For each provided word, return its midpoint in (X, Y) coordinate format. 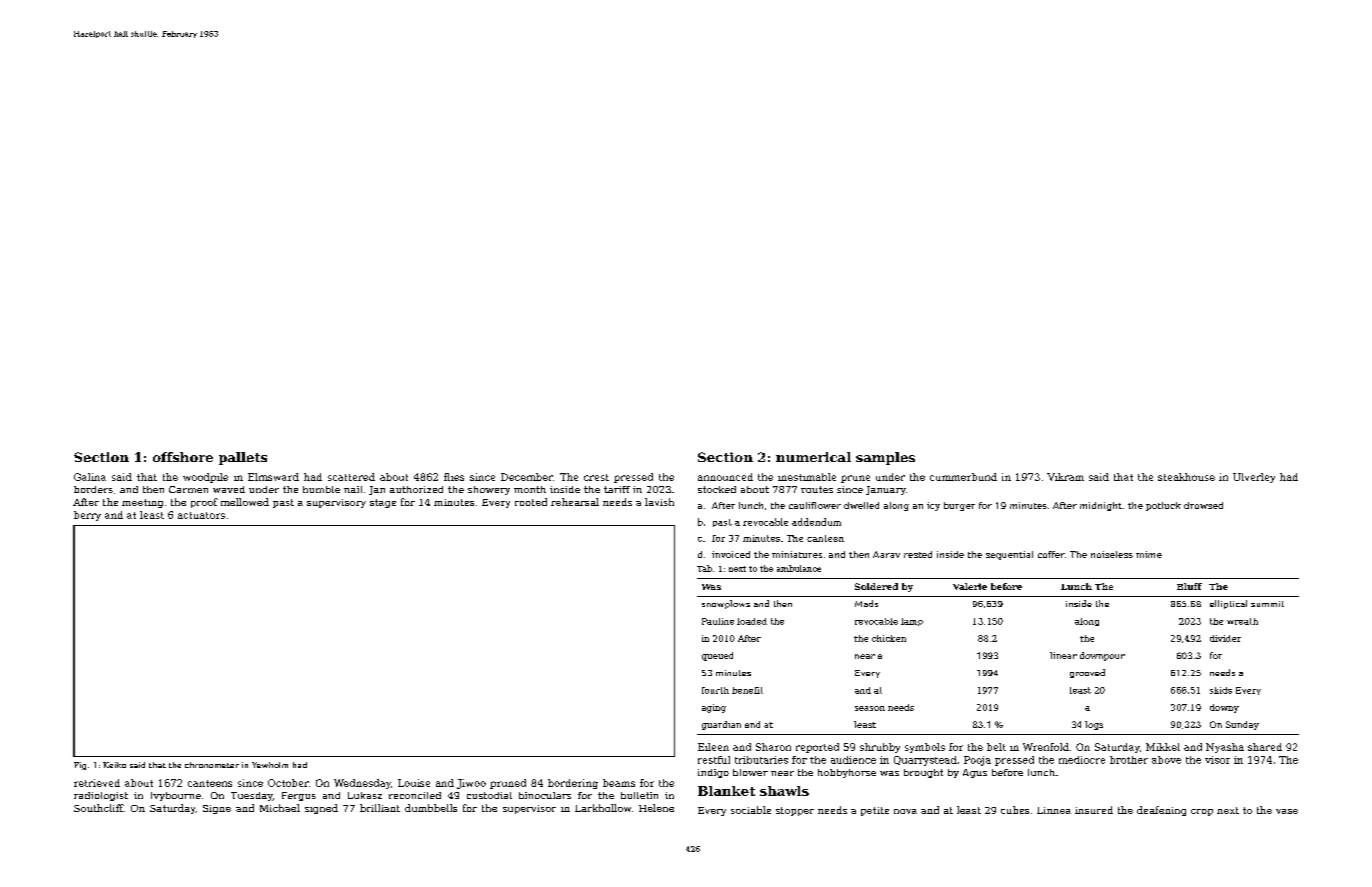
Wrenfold (1046, 747)
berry (87, 516)
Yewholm (270, 765)
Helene (656, 808)
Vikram (1065, 477)
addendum (816, 522)
